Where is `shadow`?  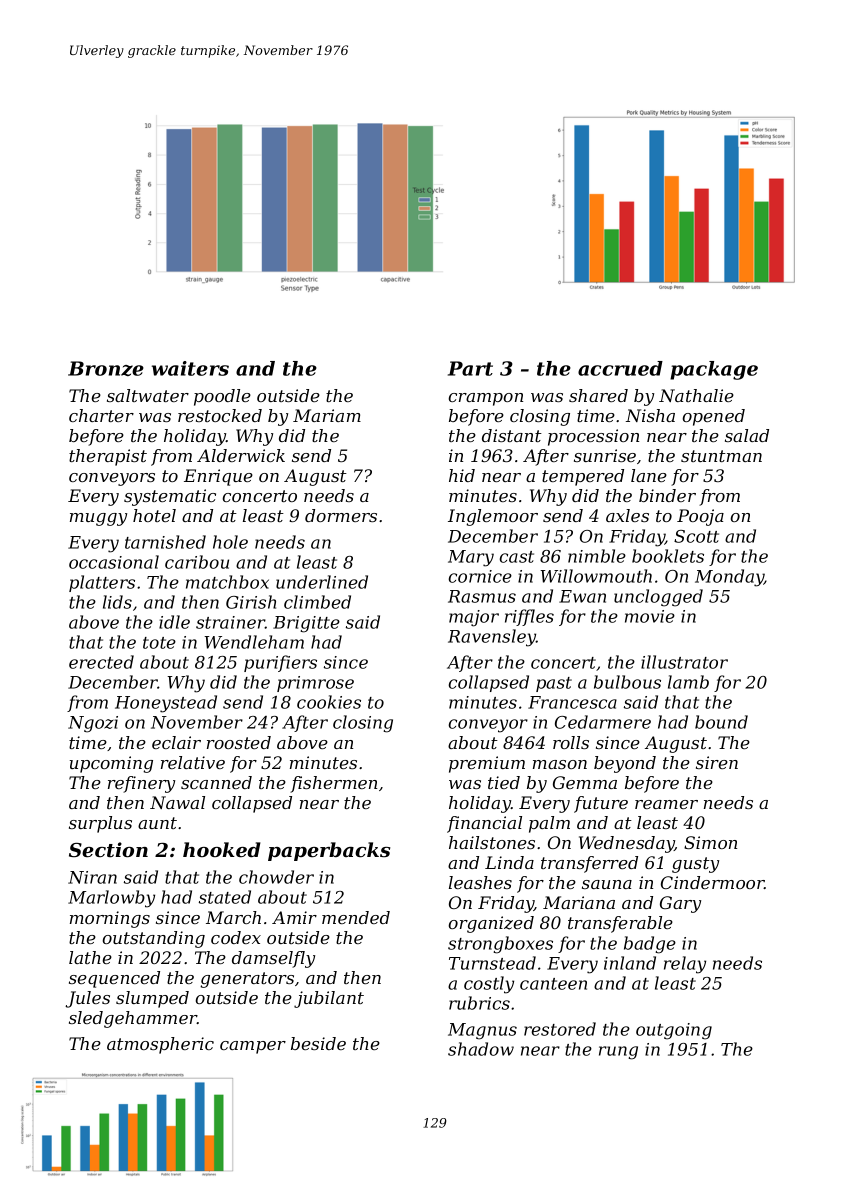
shadow is located at coordinates (481, 1049).
